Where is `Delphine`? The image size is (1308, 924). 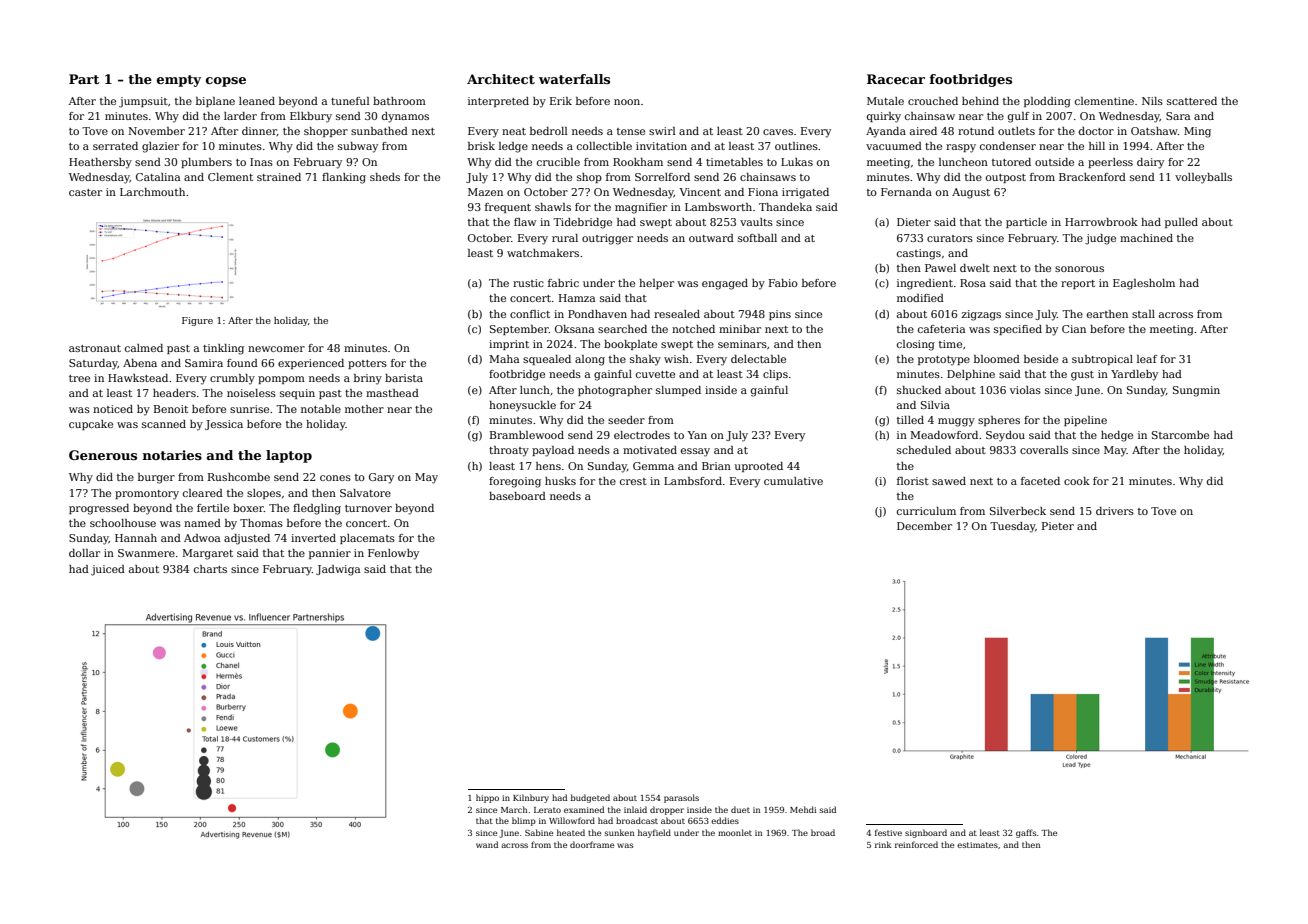 Delphine is located at coordinates (971, 375).
